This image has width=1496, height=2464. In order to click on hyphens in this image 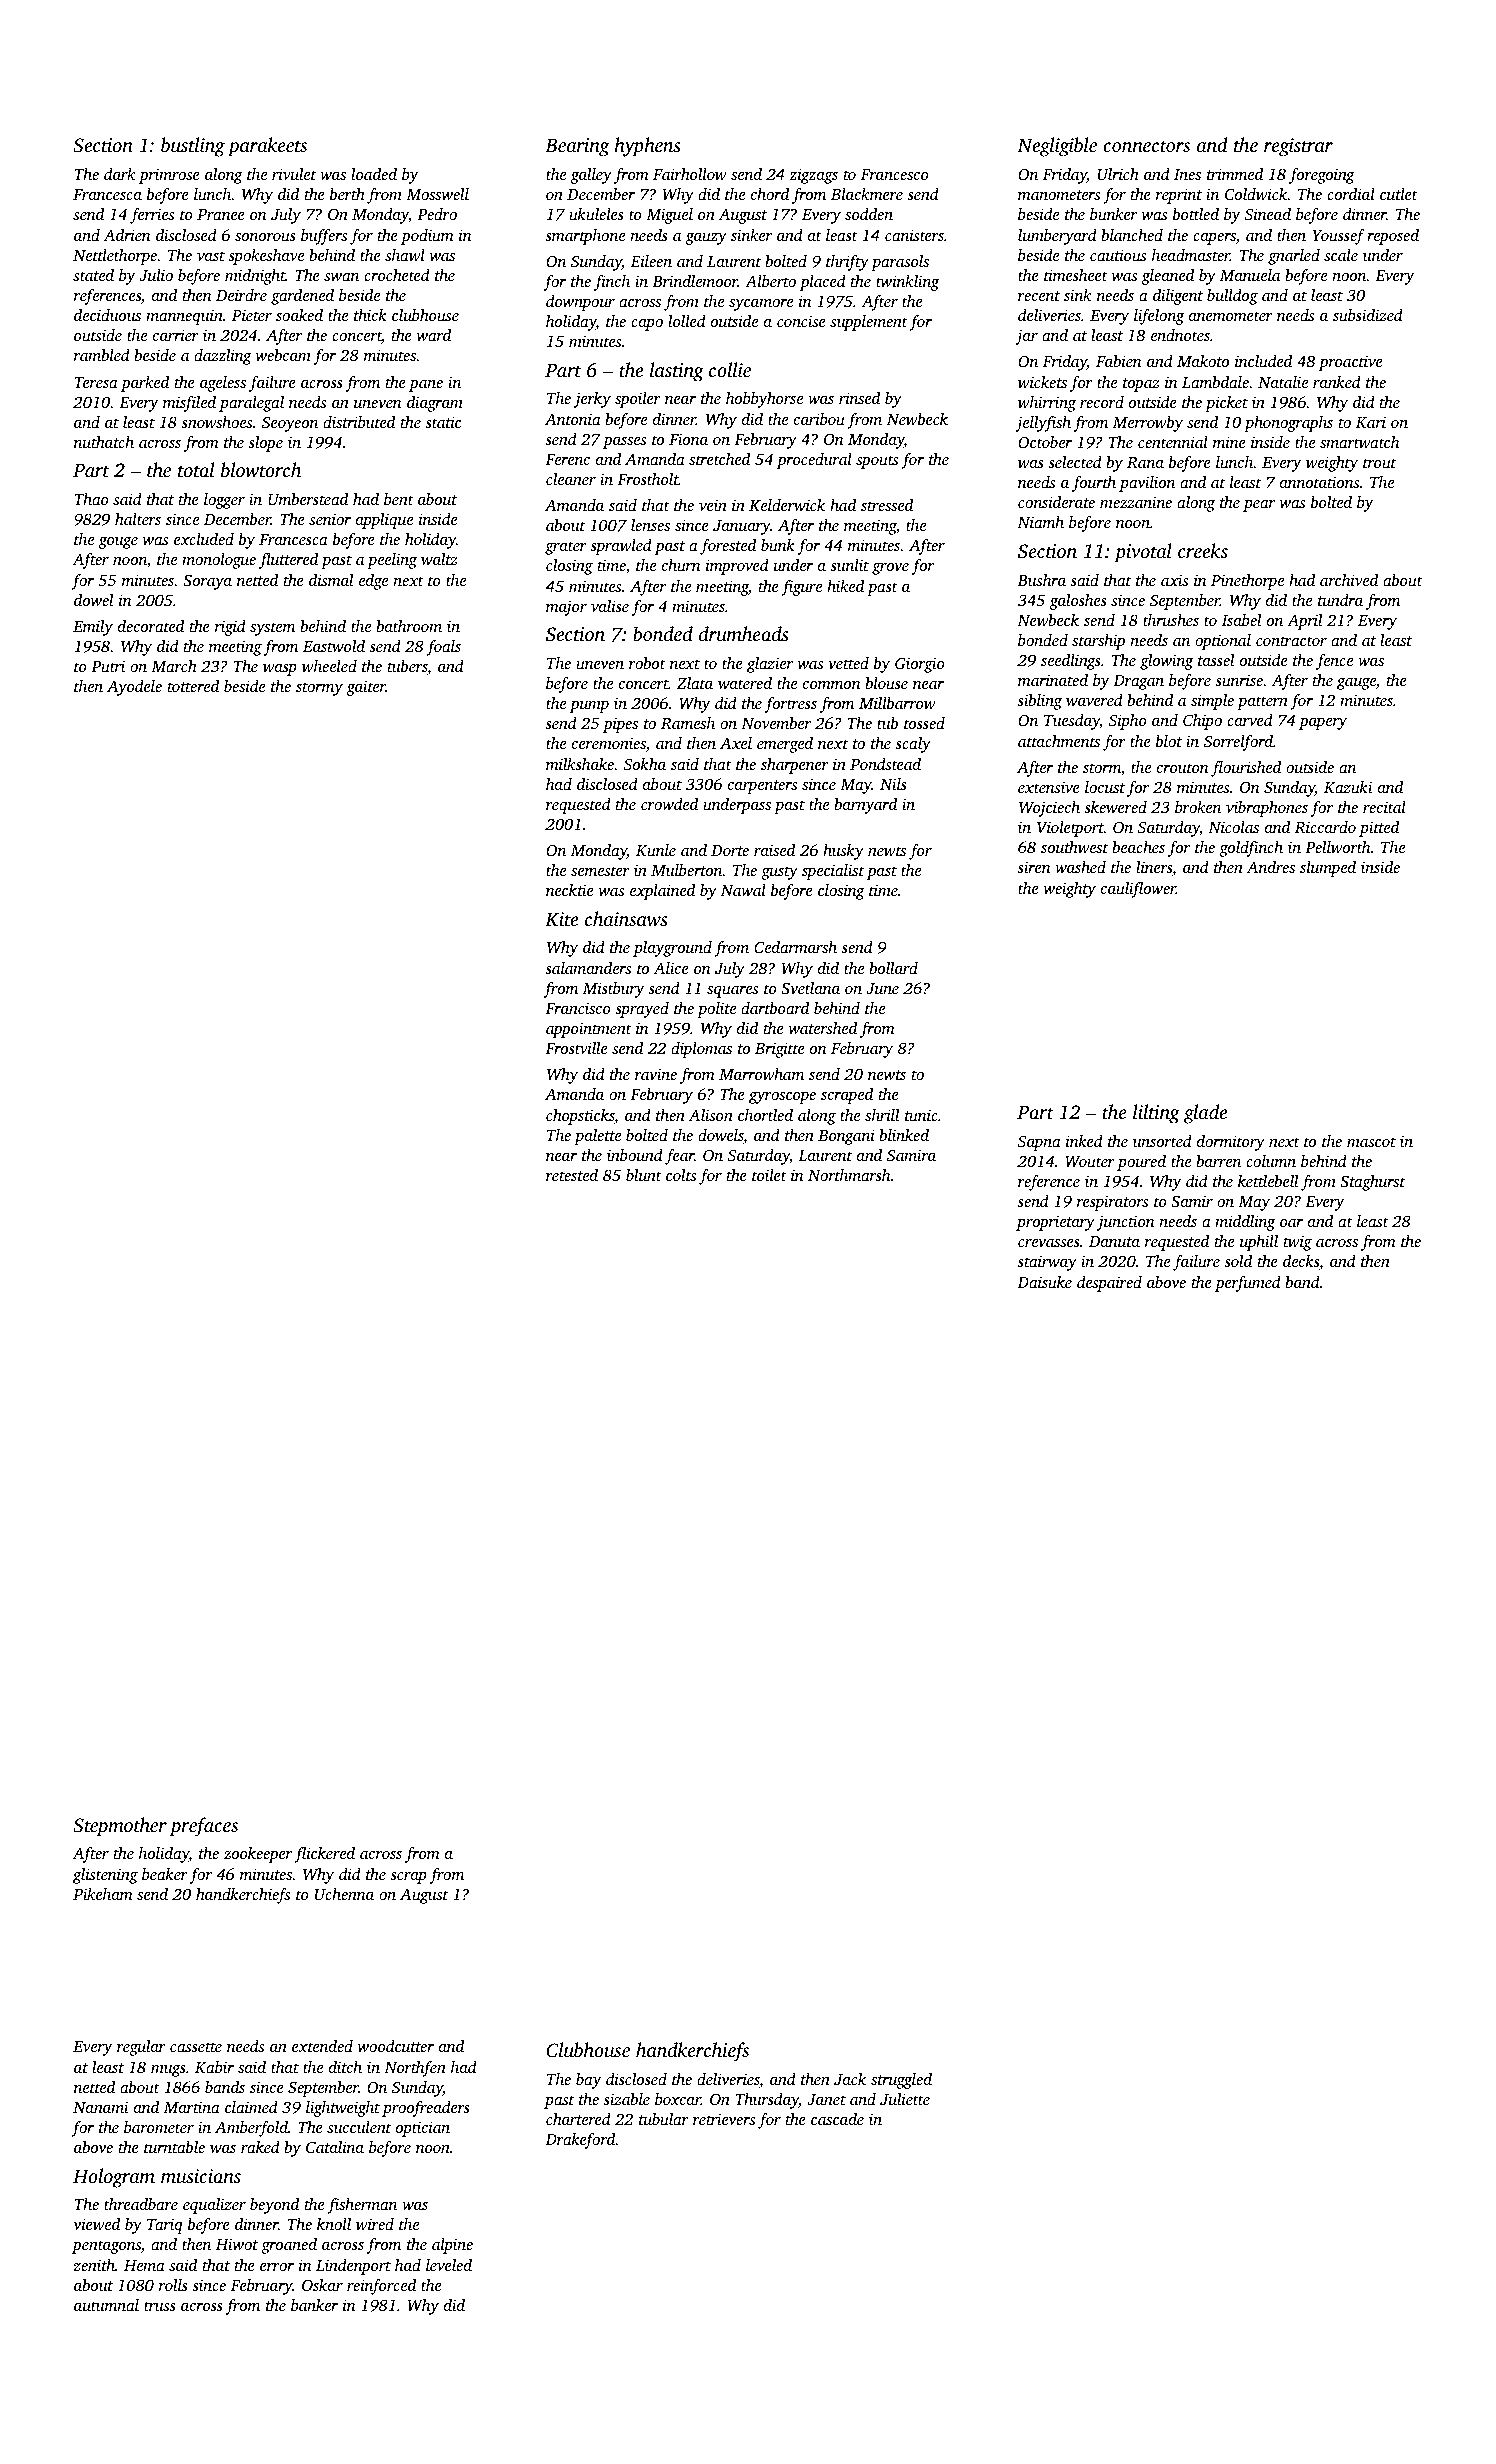, I will do `click(647, 147)`.
